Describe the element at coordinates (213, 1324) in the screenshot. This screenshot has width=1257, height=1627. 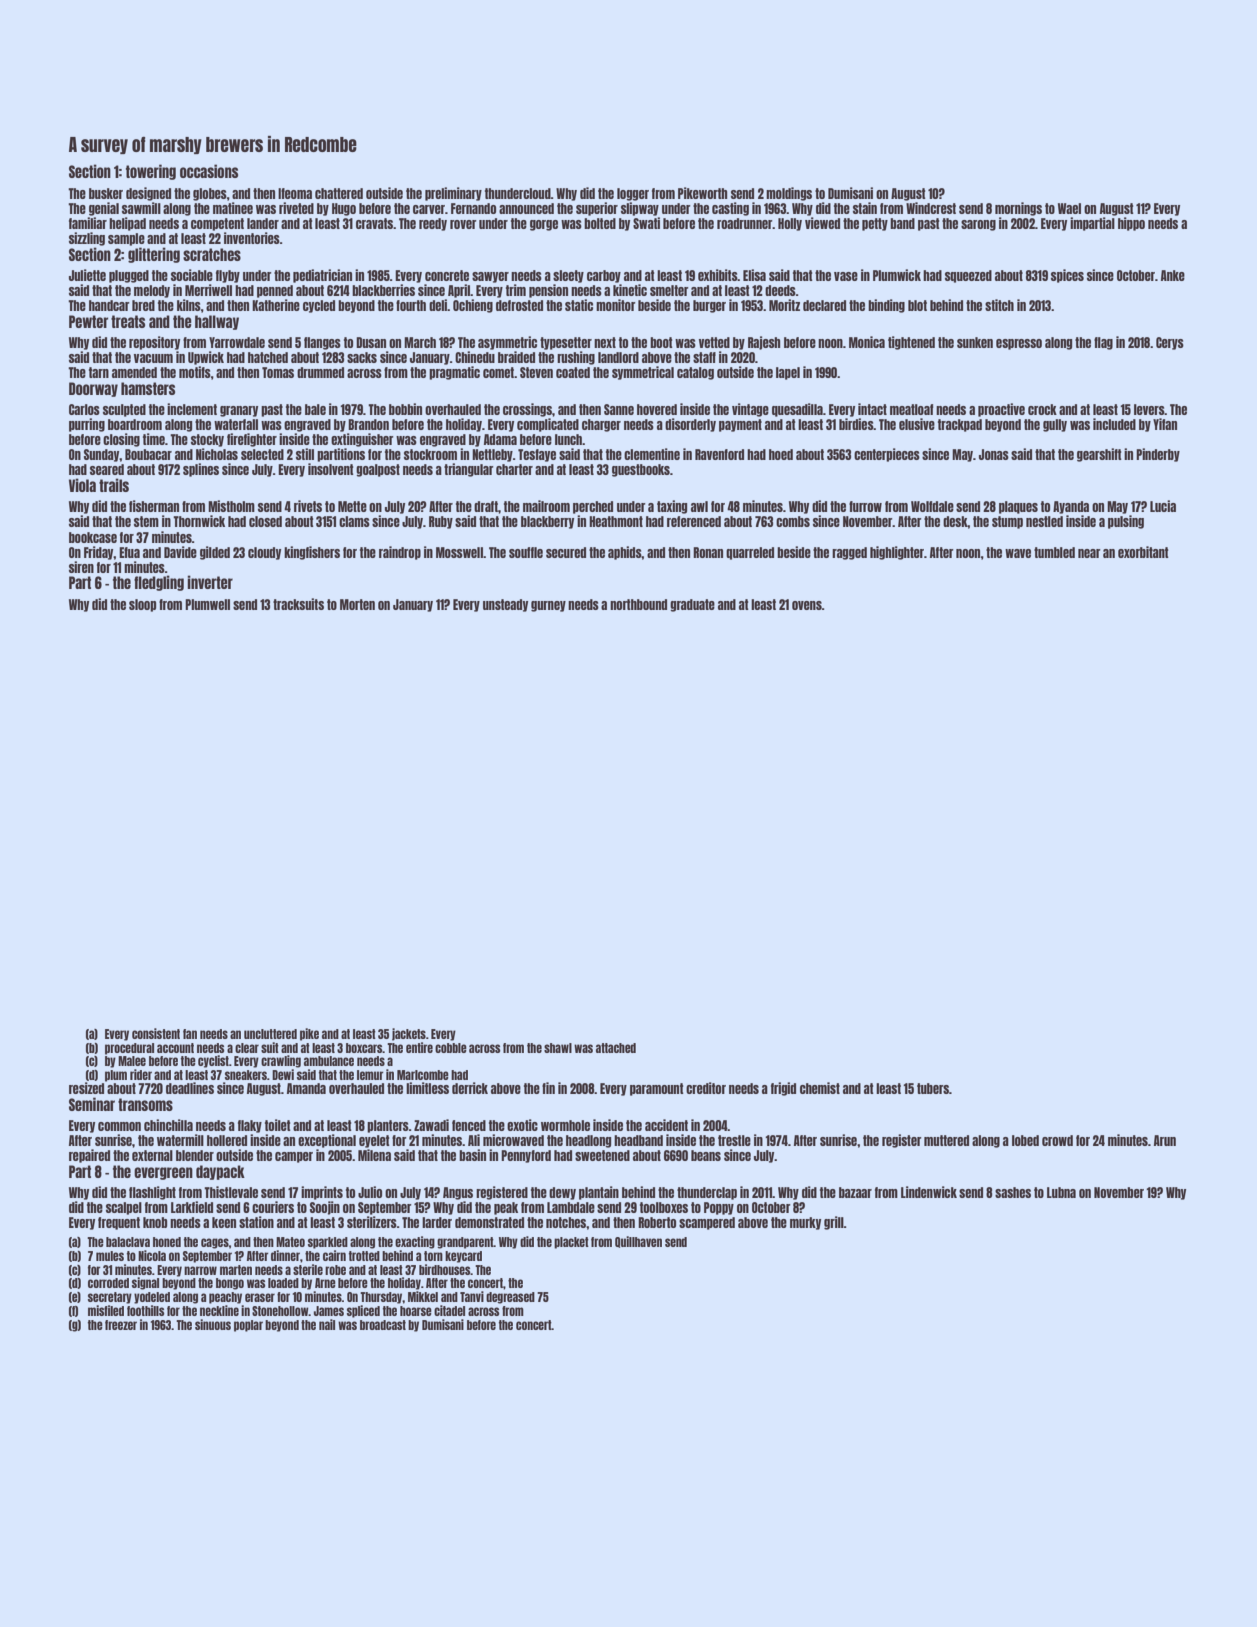
I see `sinuous` at that location.
